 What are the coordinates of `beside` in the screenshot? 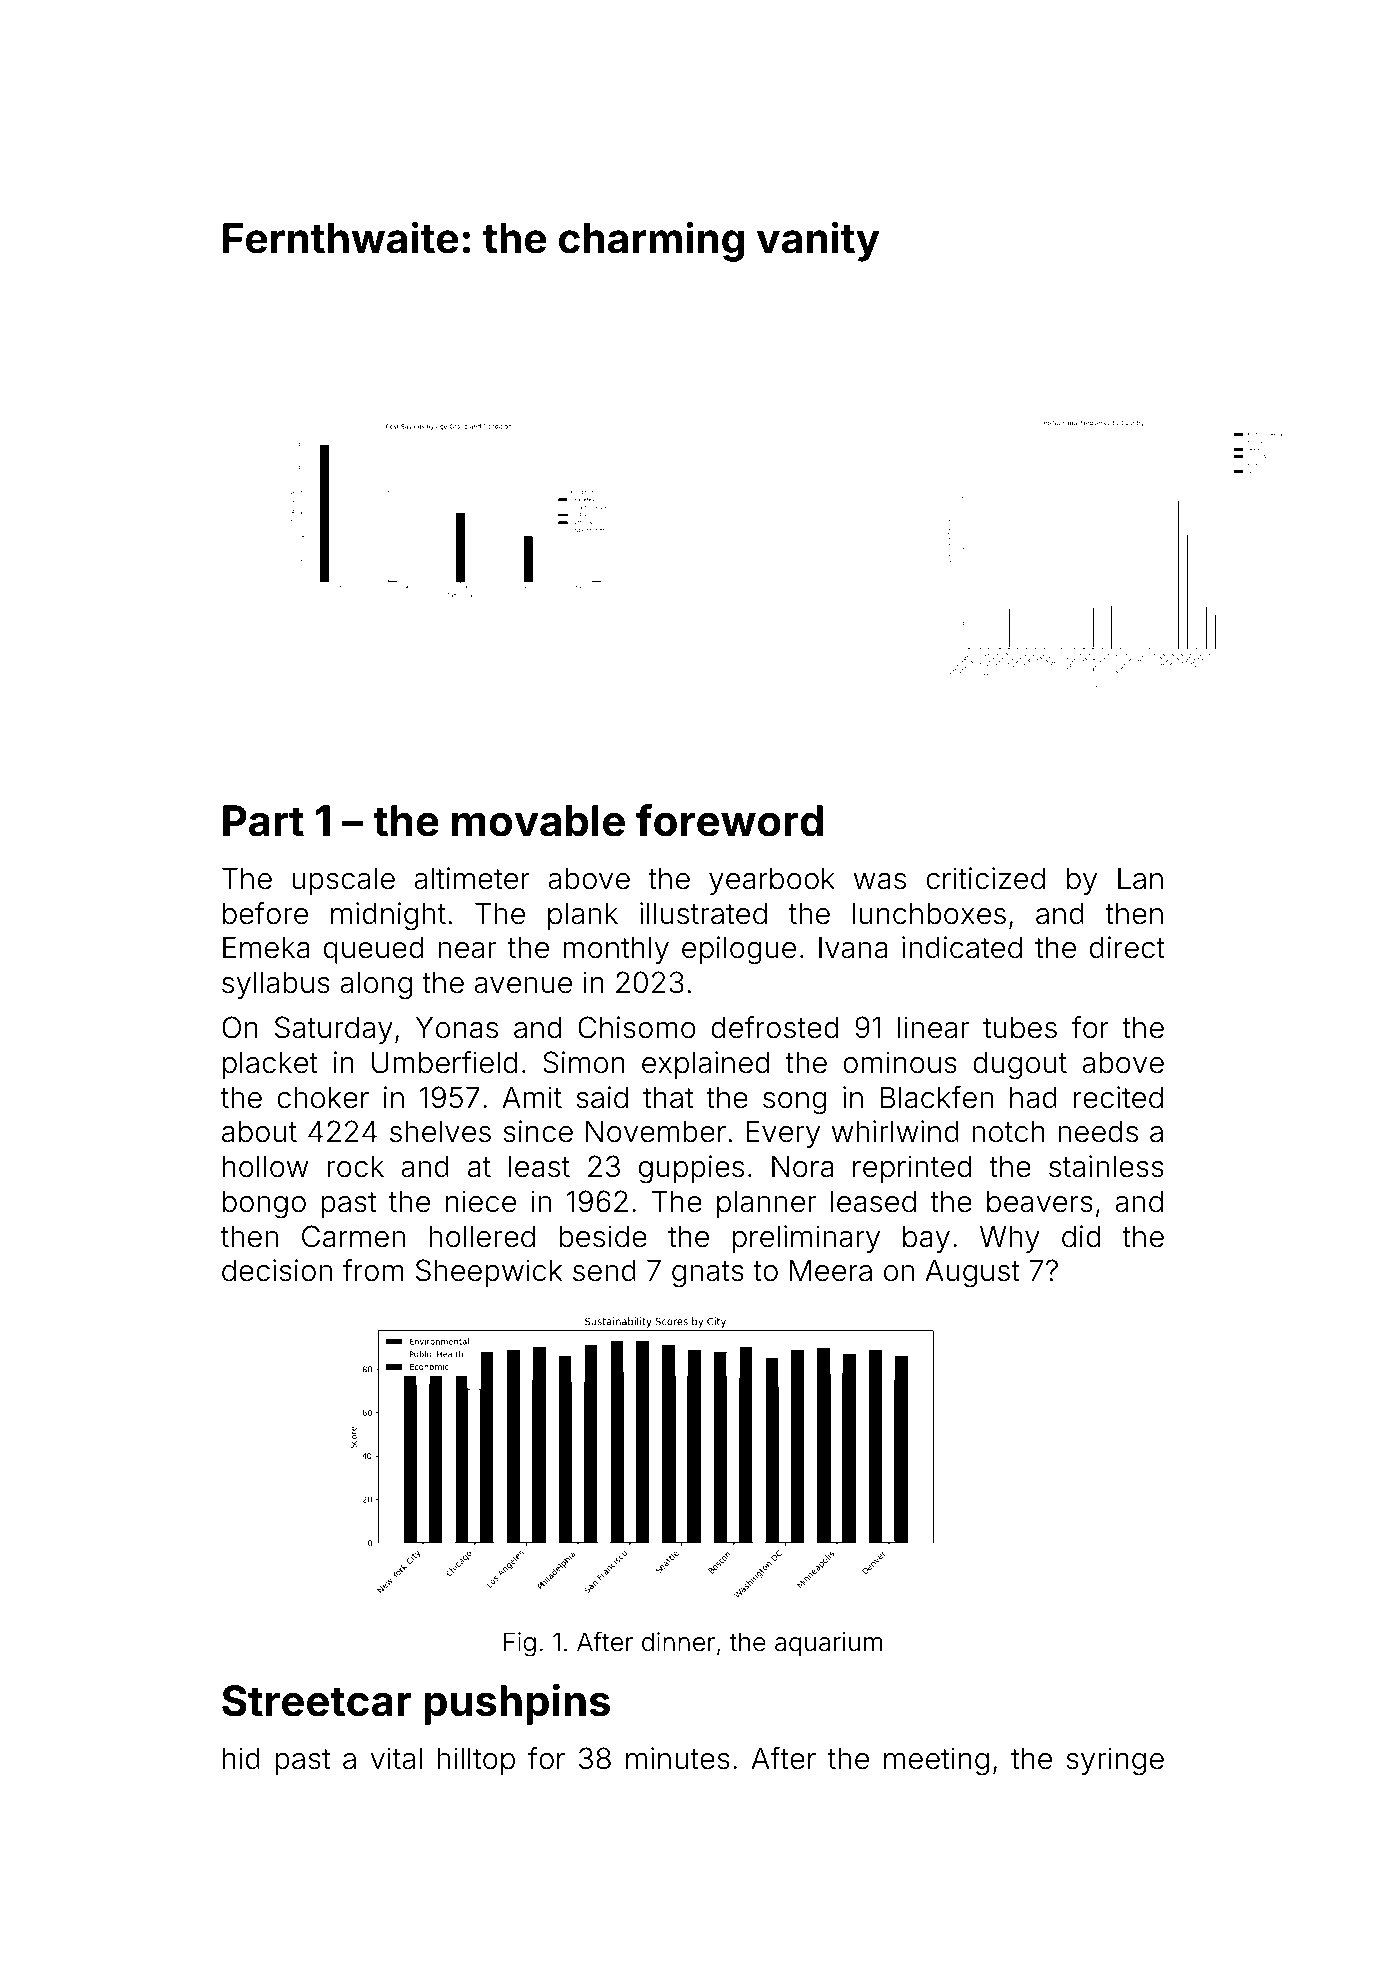 It's located at (603, 1236).
